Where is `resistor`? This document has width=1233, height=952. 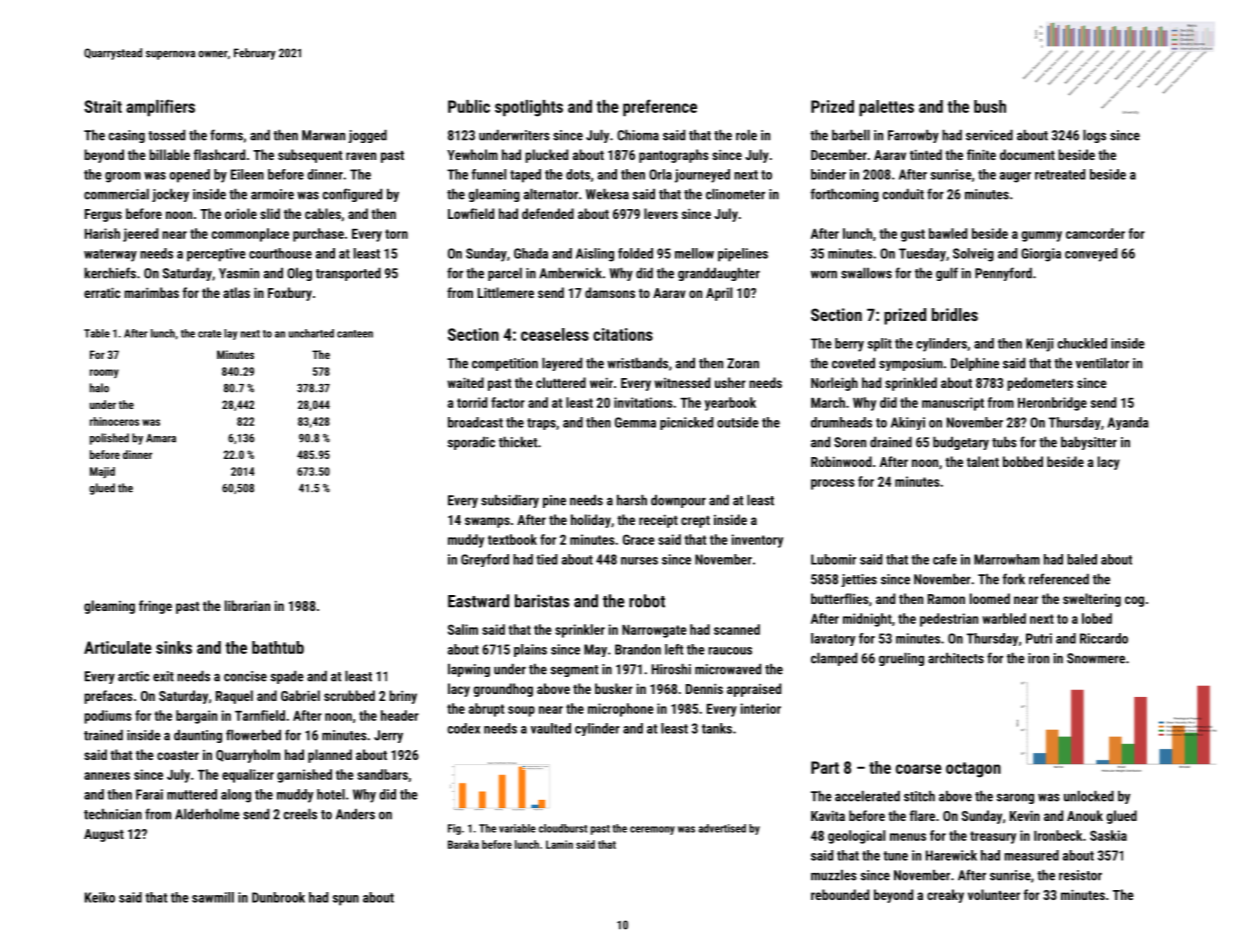 resistor is located at coordinates (1080, 875).
